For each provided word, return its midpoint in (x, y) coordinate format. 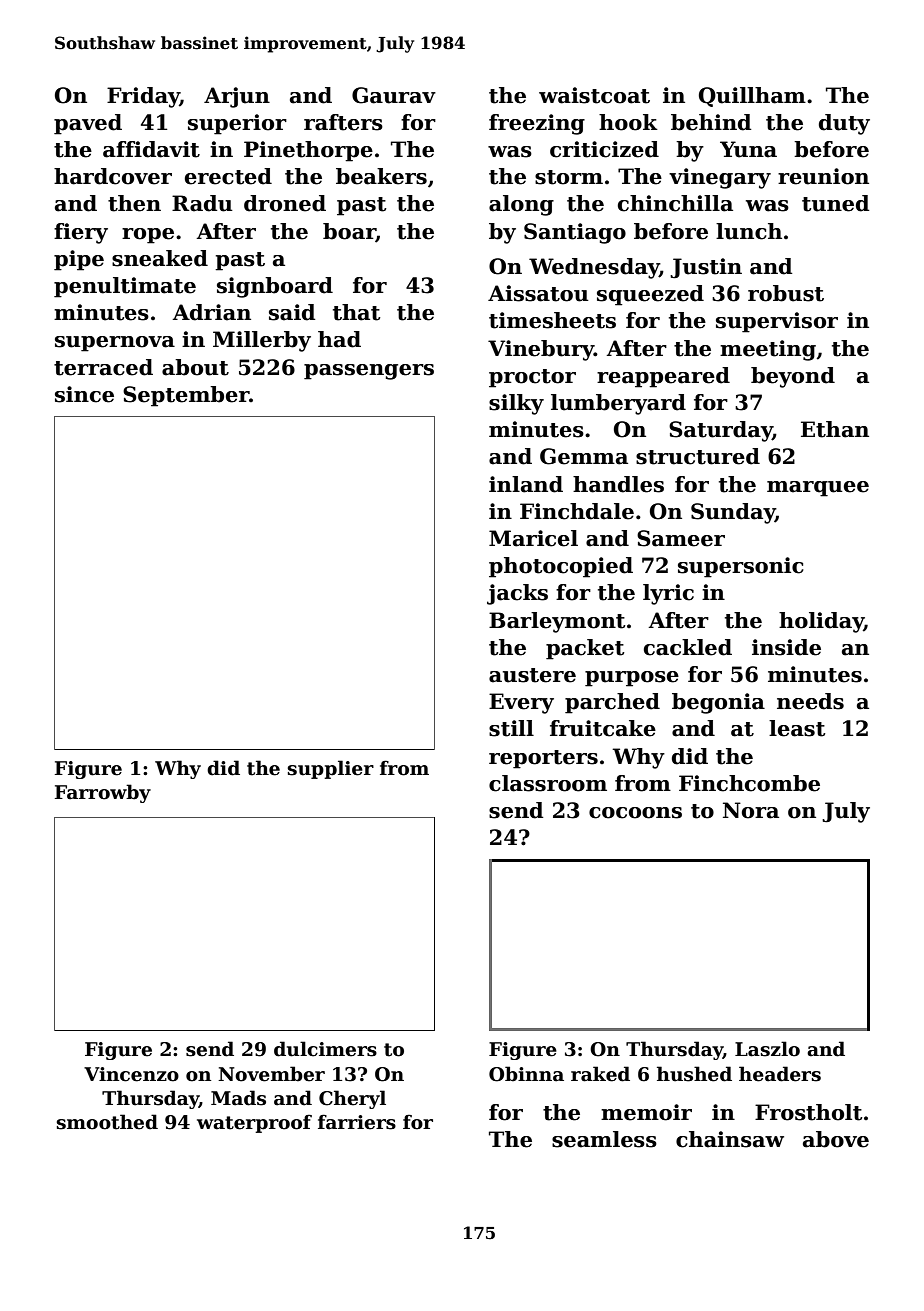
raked (600, 1074)
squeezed (650, 295)
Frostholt (809, 1112)
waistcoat (594, 95)
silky (516, 404)
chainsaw (730, 1139)
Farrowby (103, 793)
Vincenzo (131, 1074)
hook (628, 122)
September (186, 396)
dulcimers (325, 1049)
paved (88, 124)
